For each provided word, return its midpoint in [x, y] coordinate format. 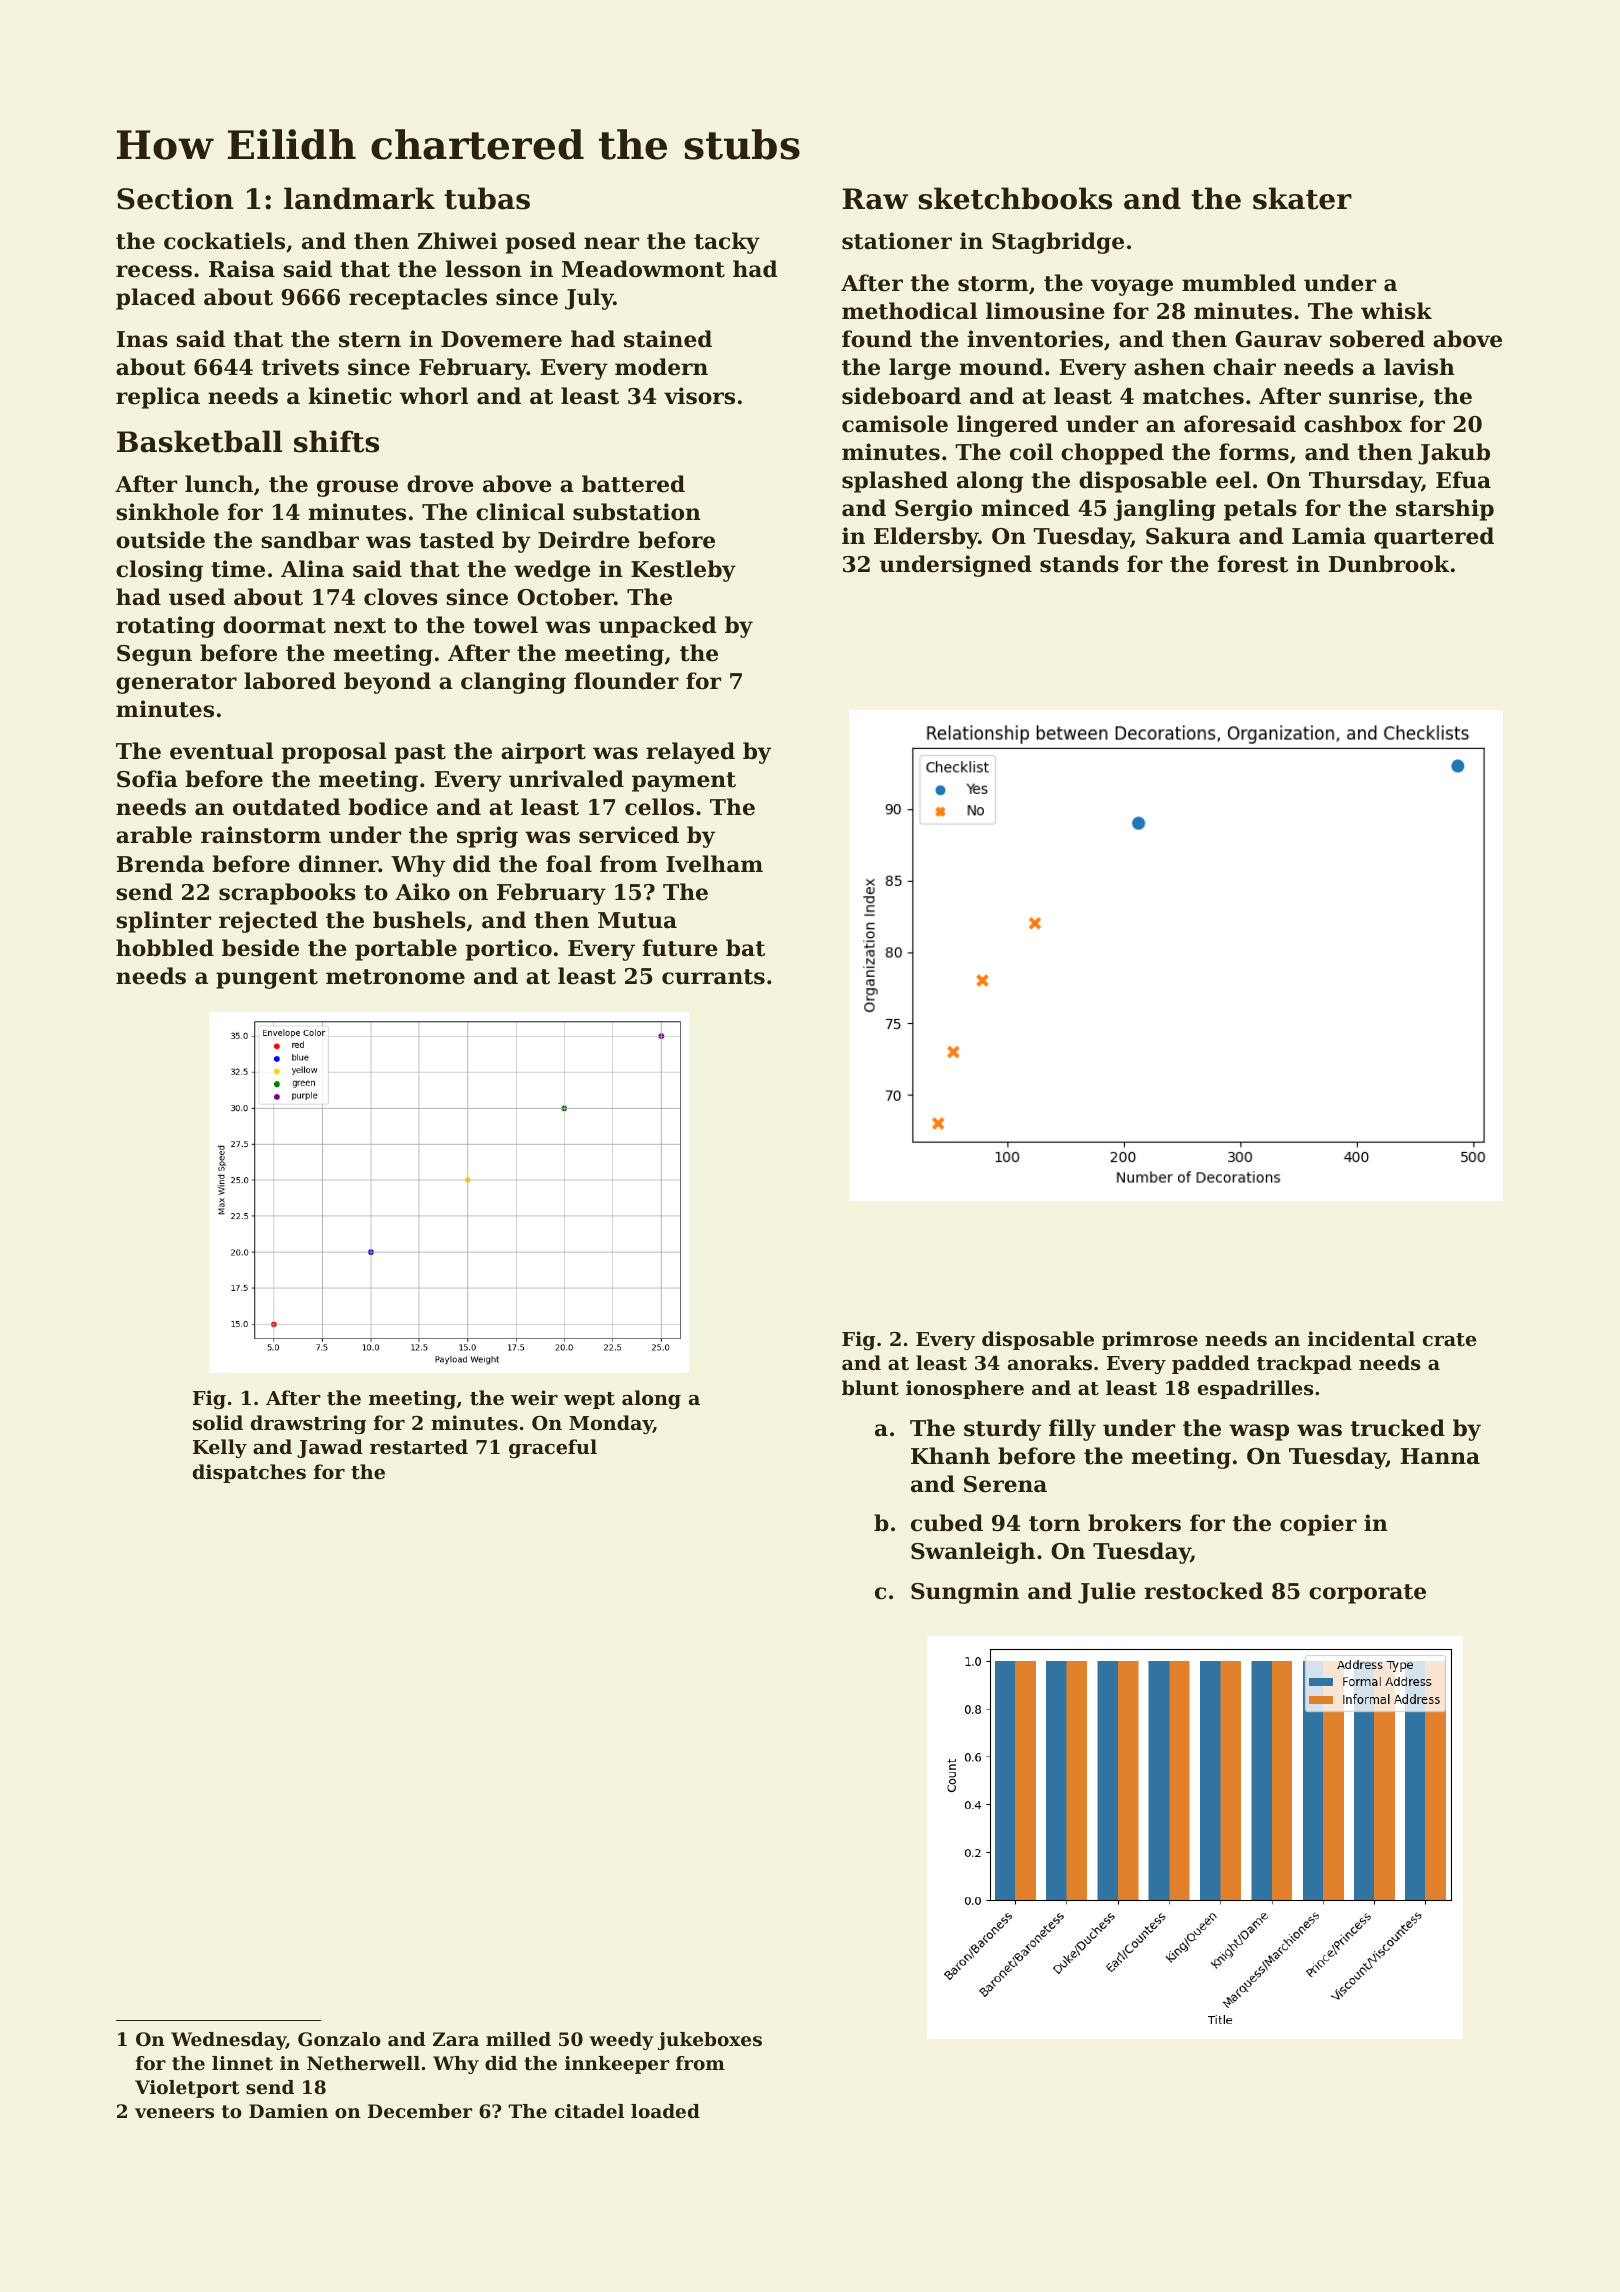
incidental [1361, 1339]
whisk [1396, 311]
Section [175, 198]
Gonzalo [339, 2039]
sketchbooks [1015, 198]
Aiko [422, 892]
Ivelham [714, 864]
